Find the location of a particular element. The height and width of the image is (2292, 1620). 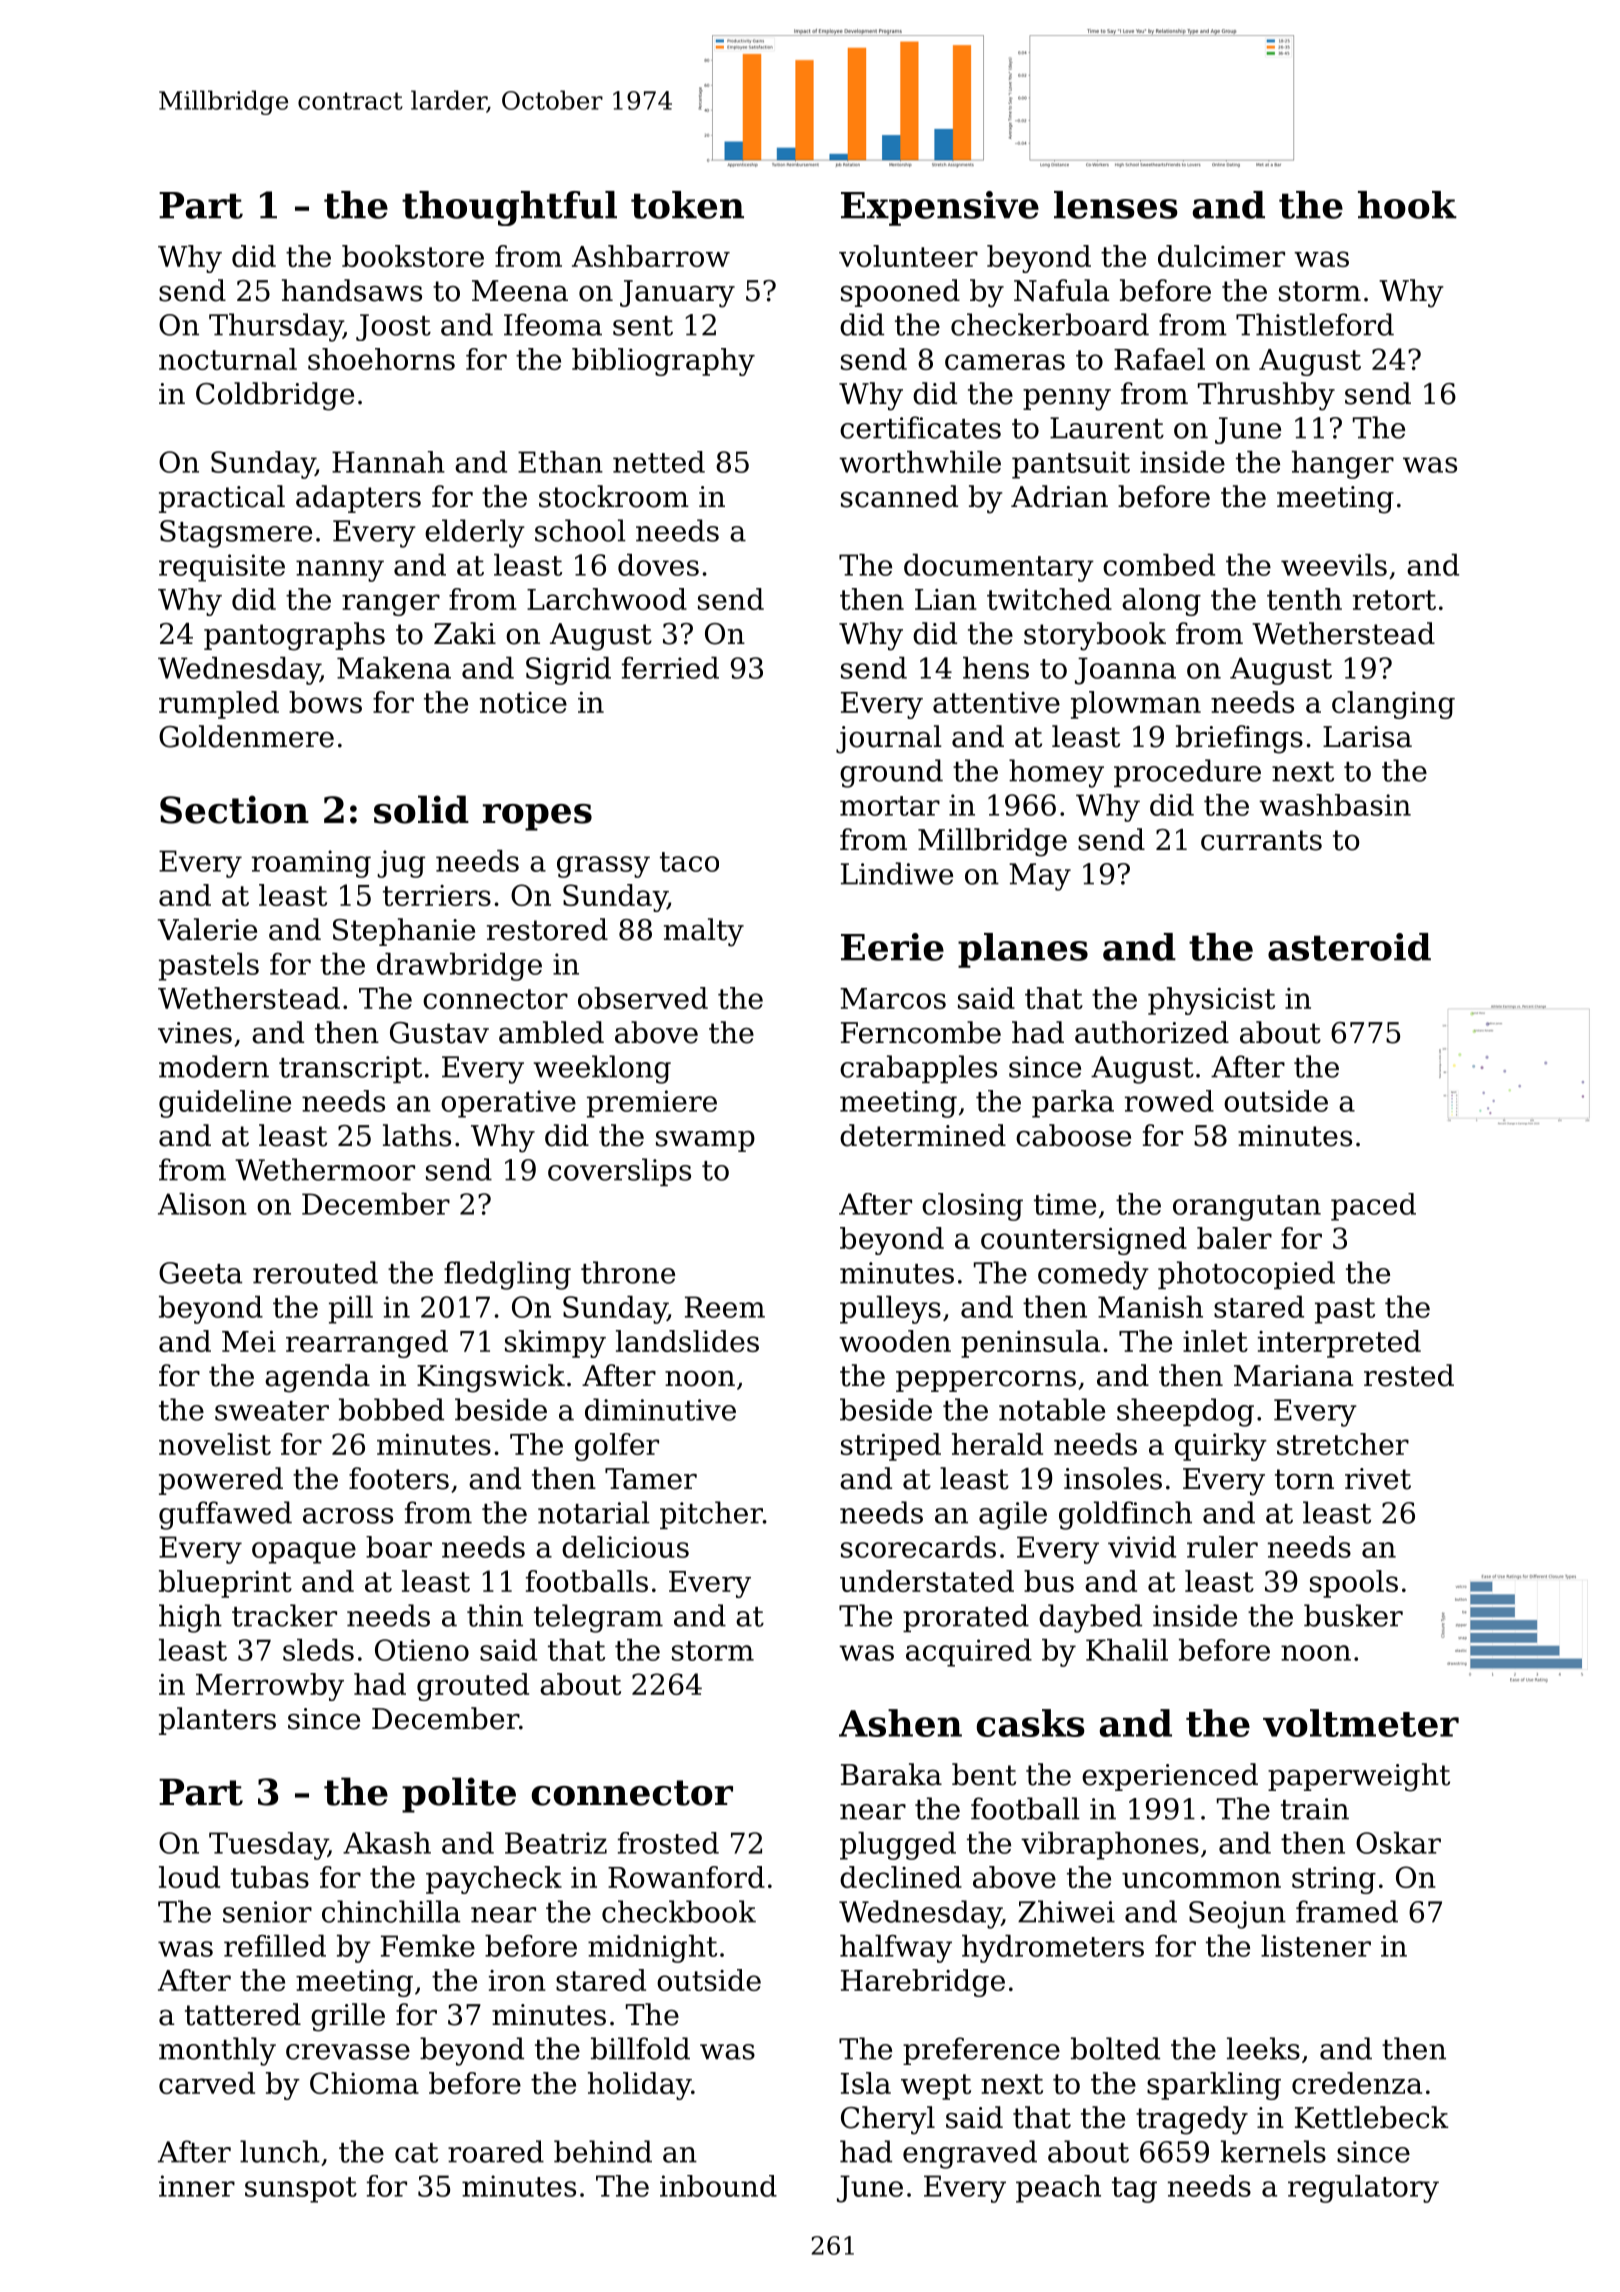

regulatory is located at coordinates (1363, 2189).
